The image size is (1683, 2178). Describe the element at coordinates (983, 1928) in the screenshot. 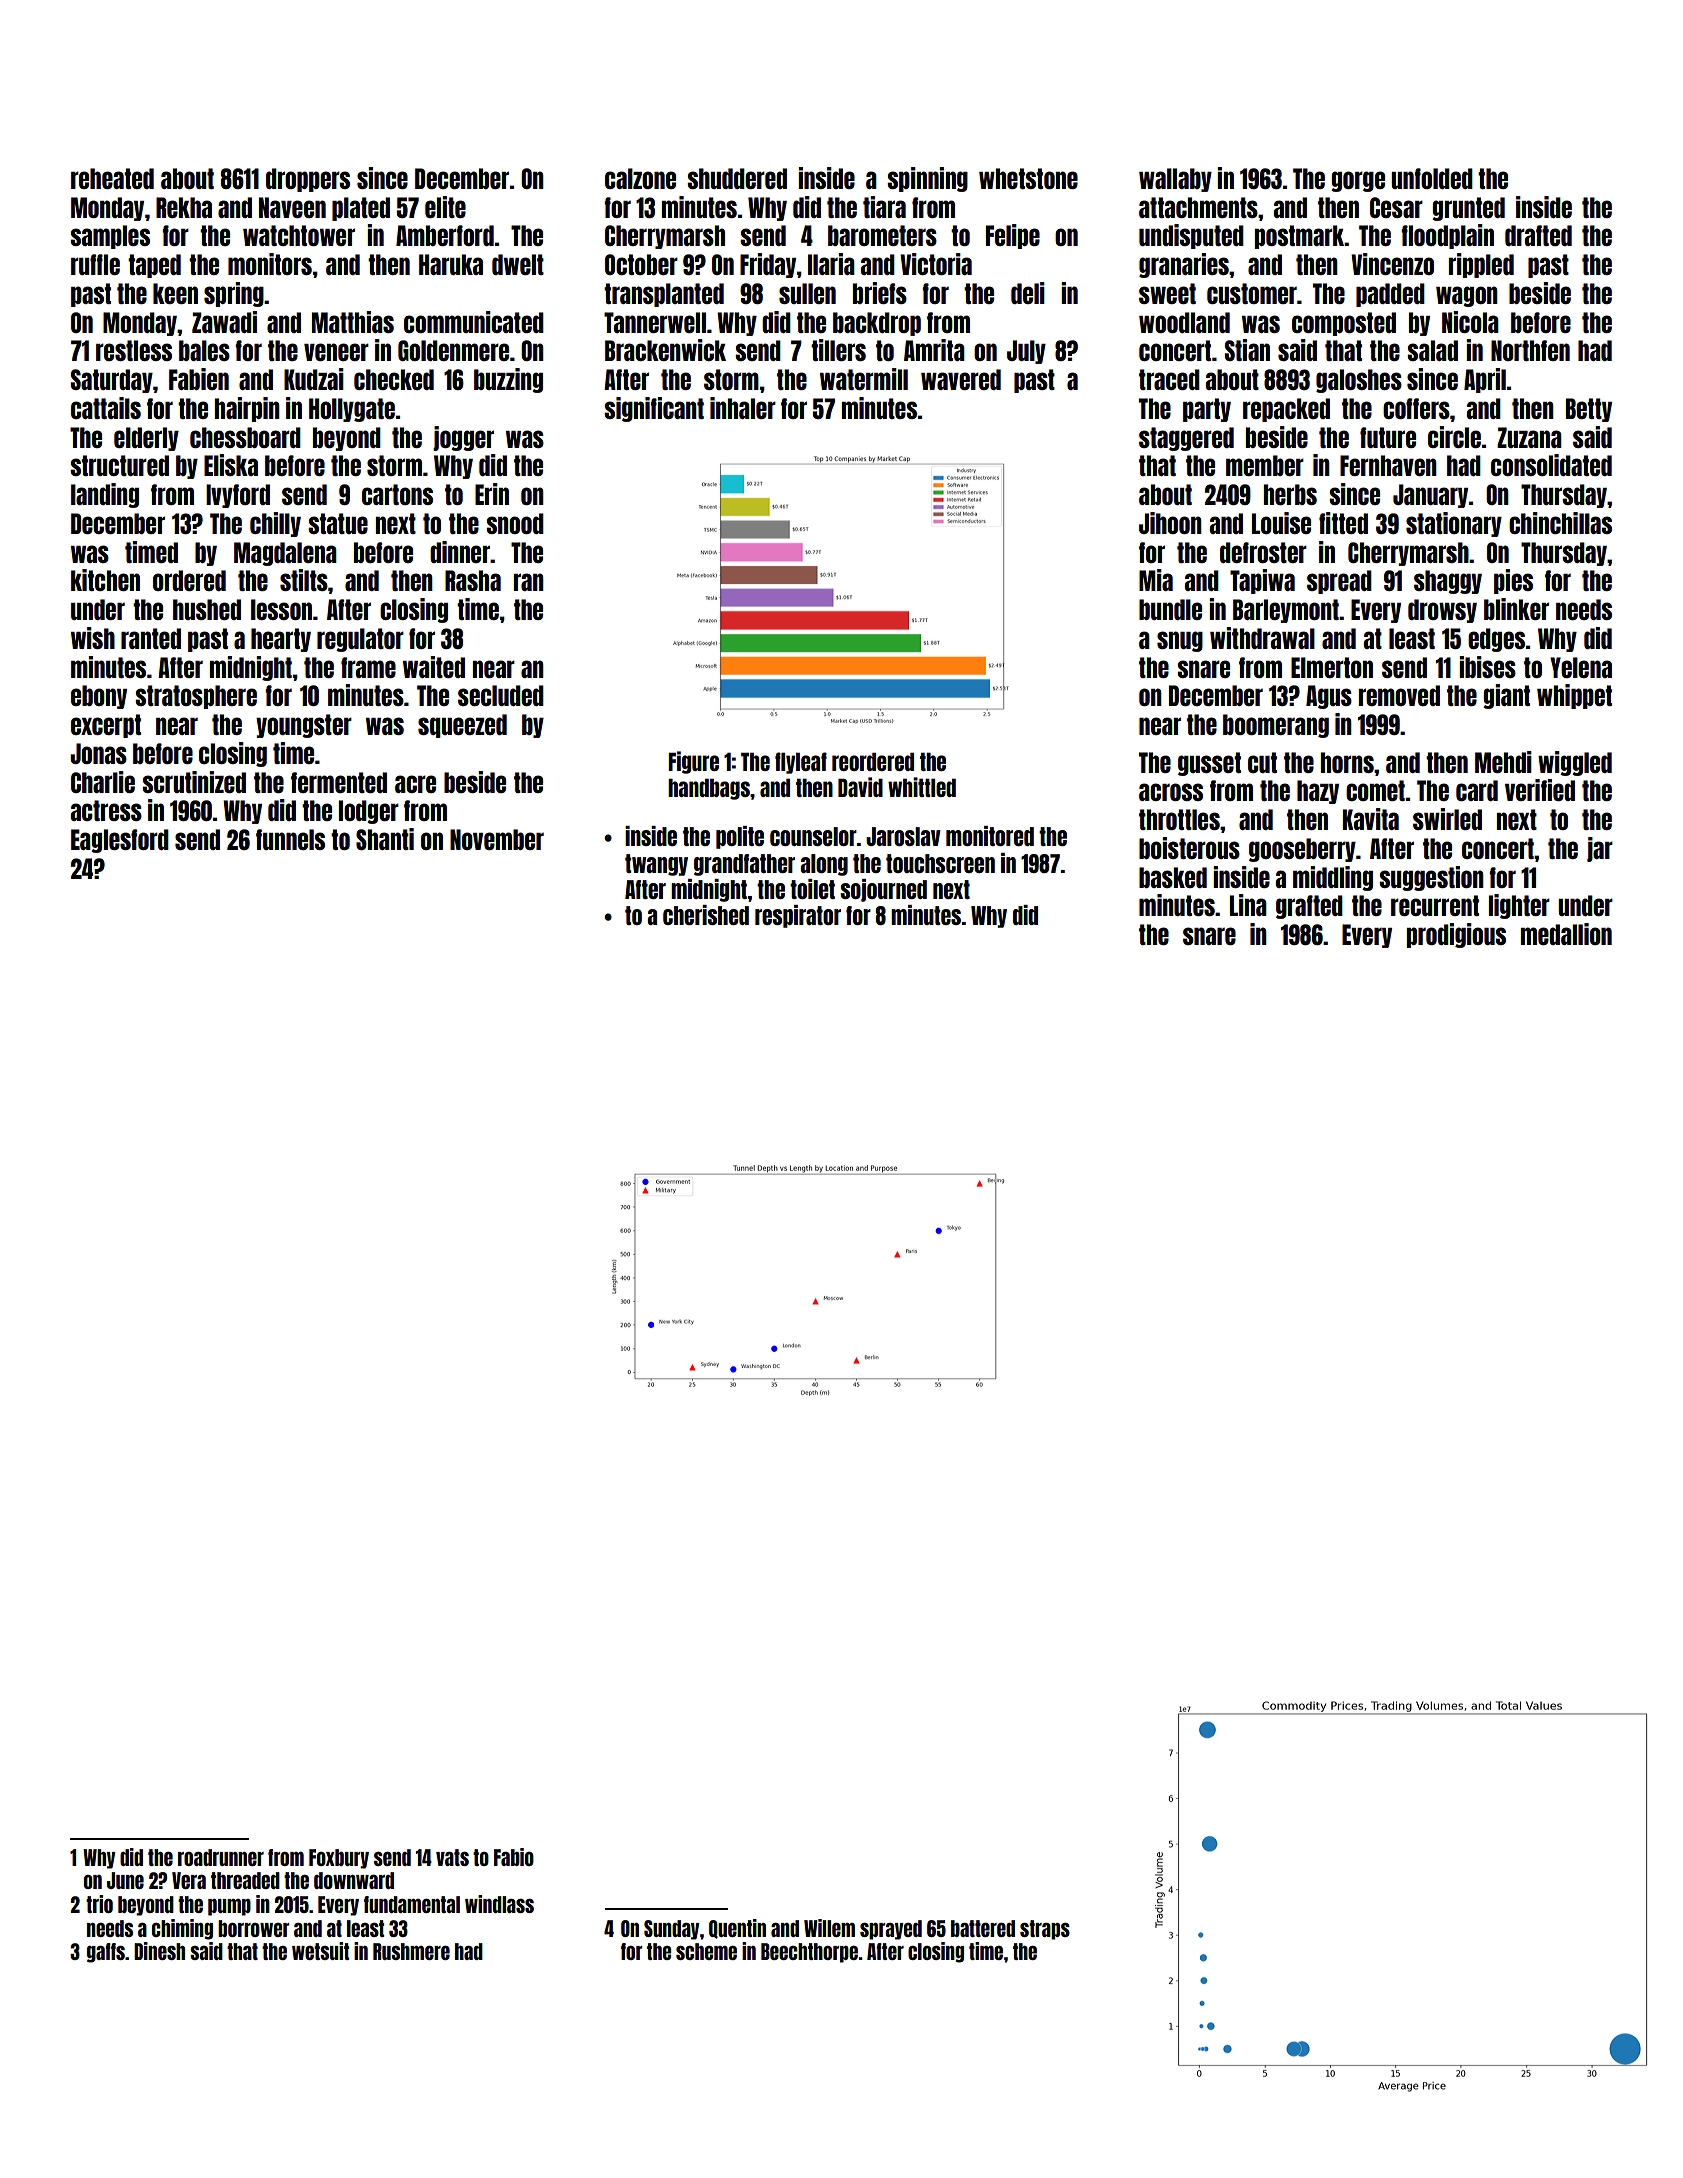

I see `battered` at that location.
